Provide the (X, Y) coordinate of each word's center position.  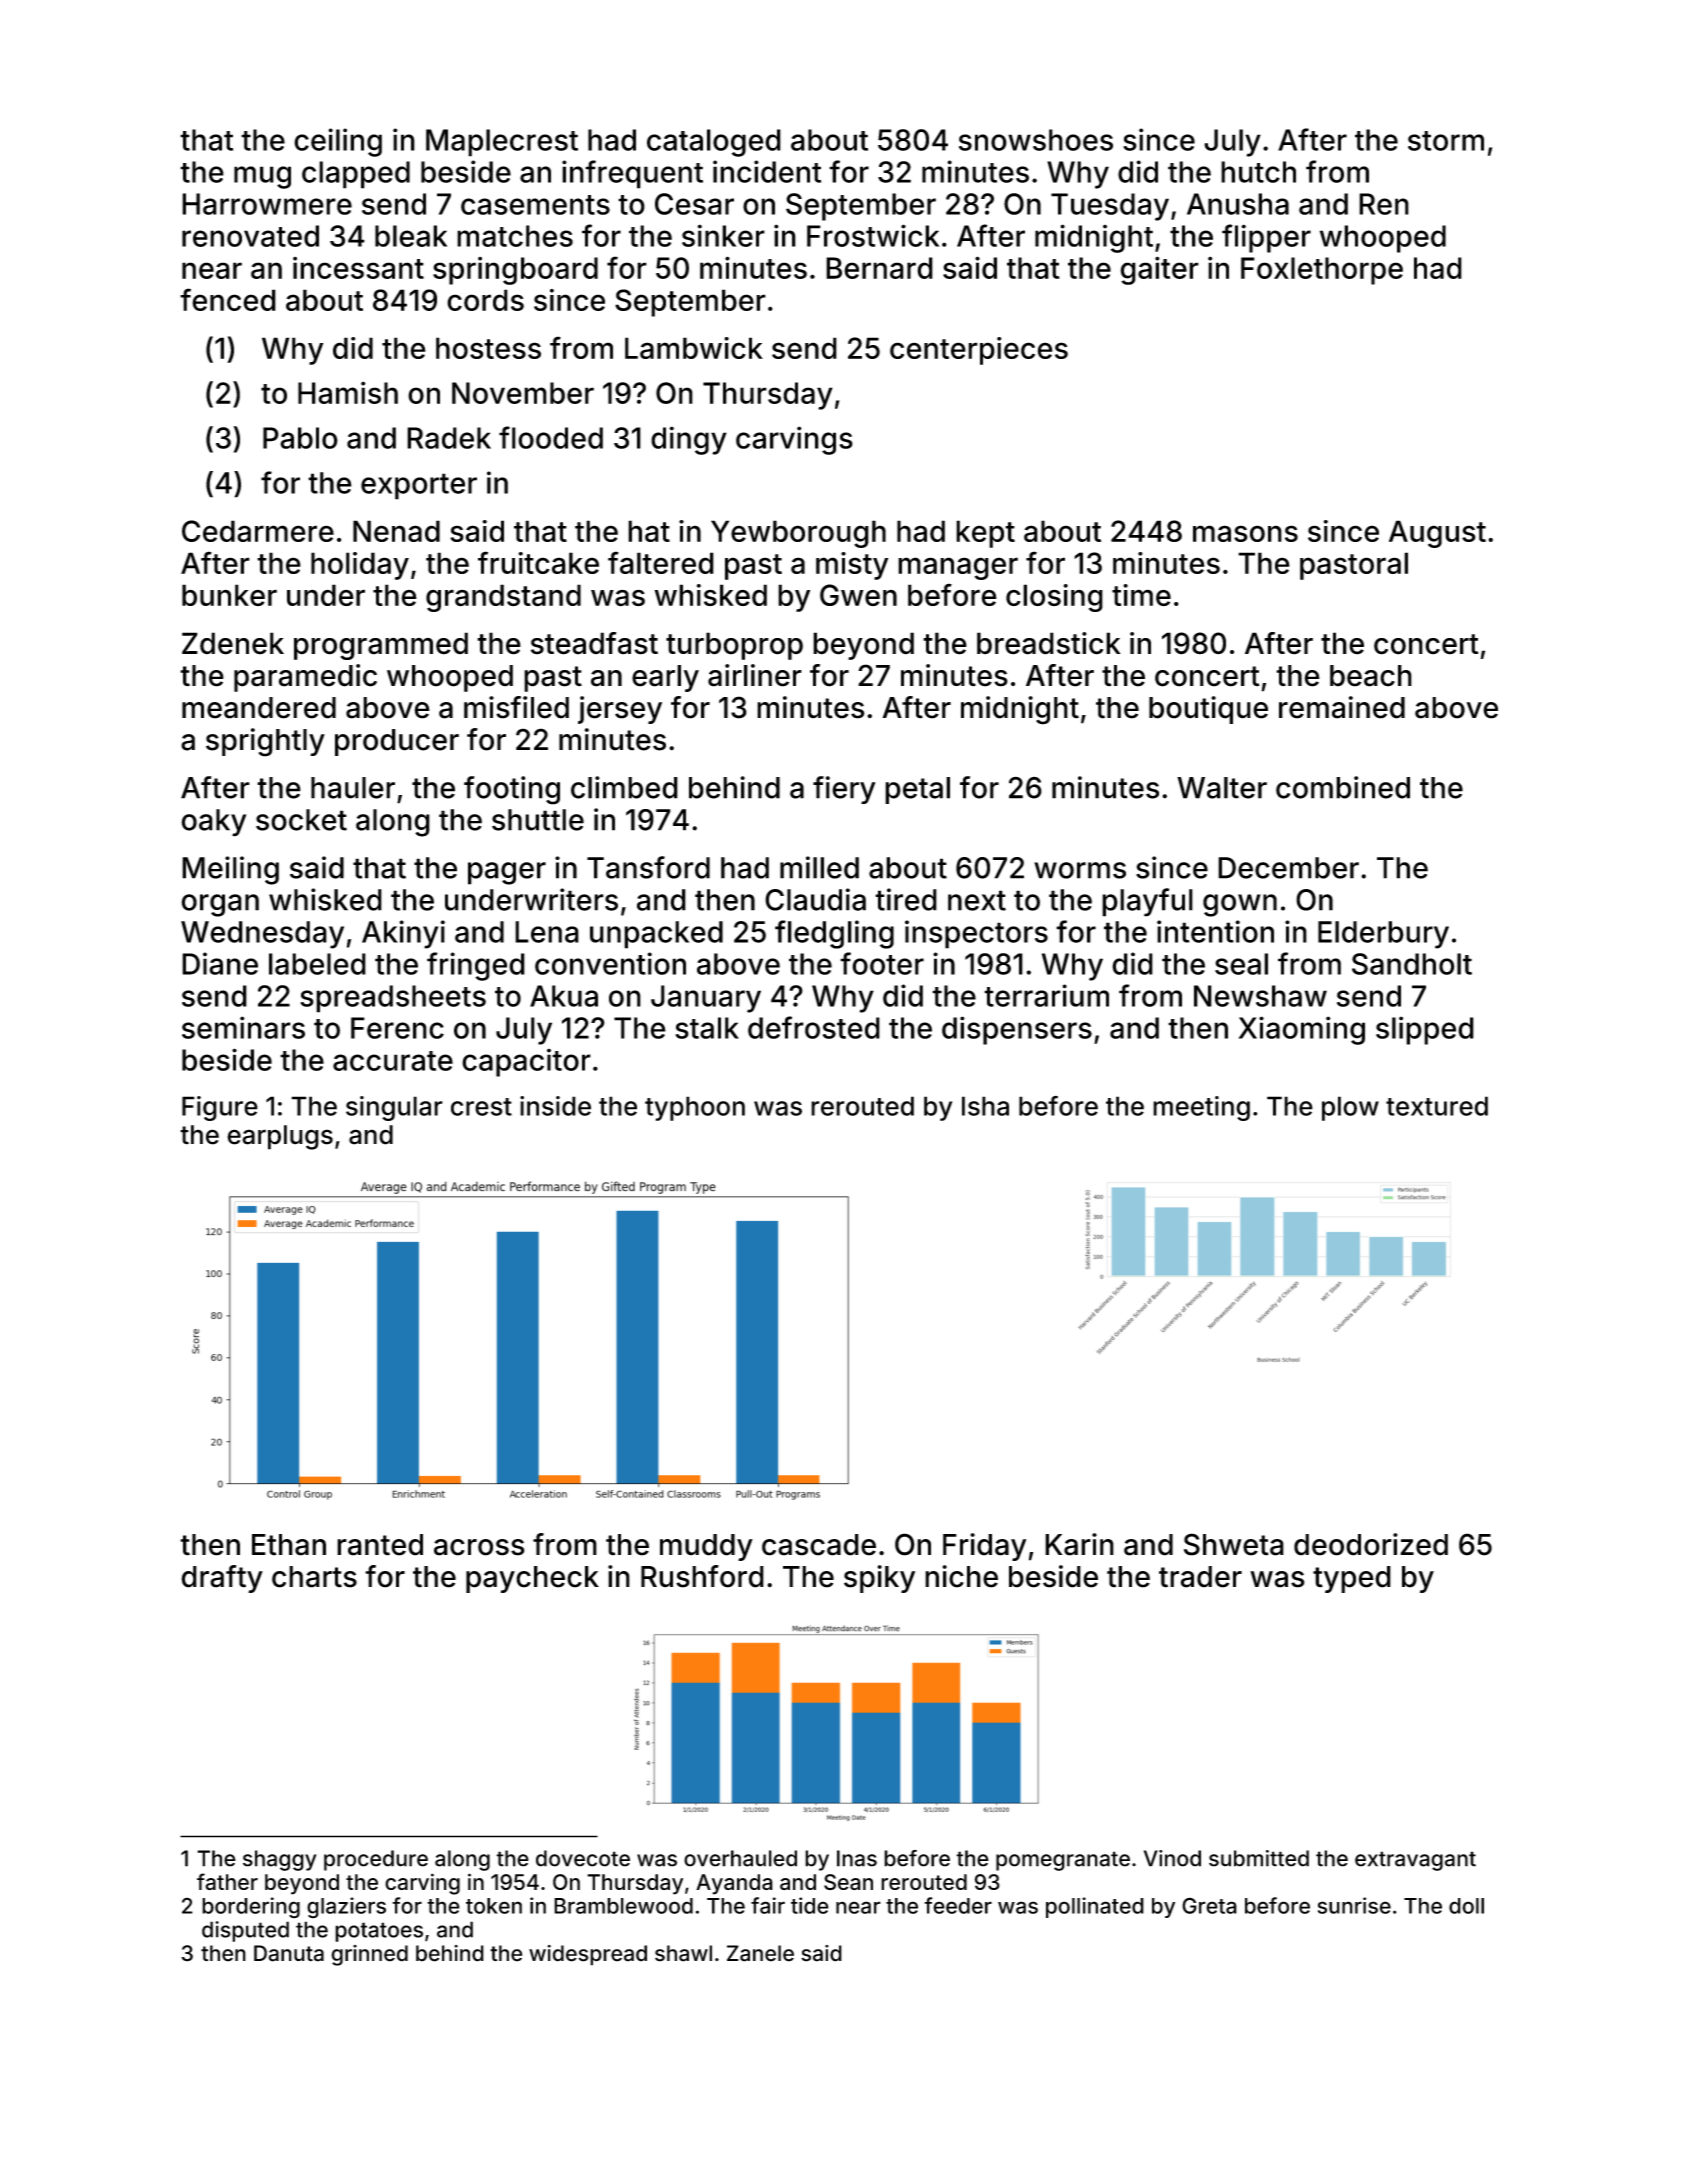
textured (1437, 1106)
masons (1245, 533)
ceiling (338, 142)
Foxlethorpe (1322, 271)
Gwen (858, 595)
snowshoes (1036, 140)
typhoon (695, 1108)
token (494, 1906)
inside (555, 1106)
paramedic (305, 678)
